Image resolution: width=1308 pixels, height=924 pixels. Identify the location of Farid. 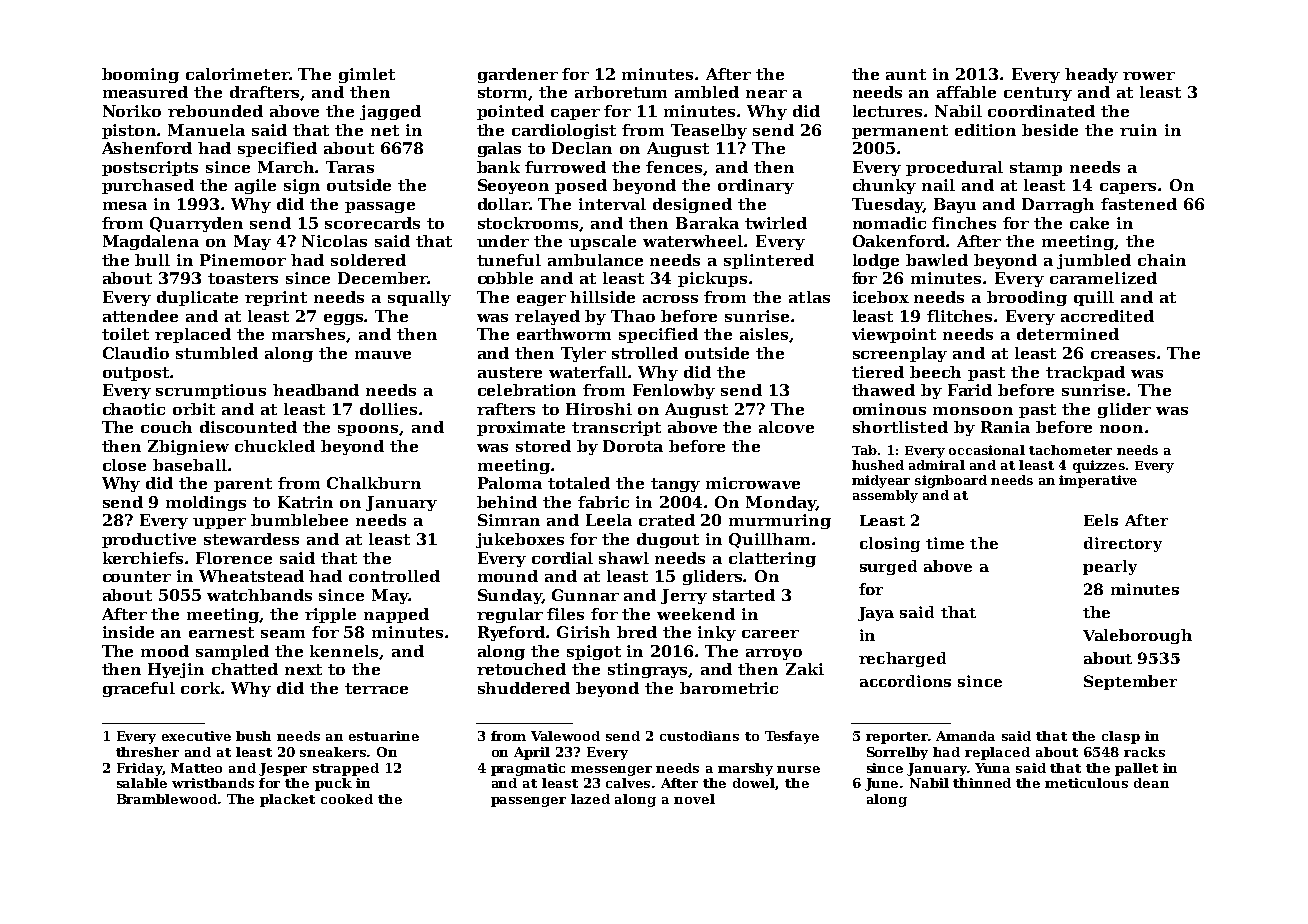
(970, 390).
